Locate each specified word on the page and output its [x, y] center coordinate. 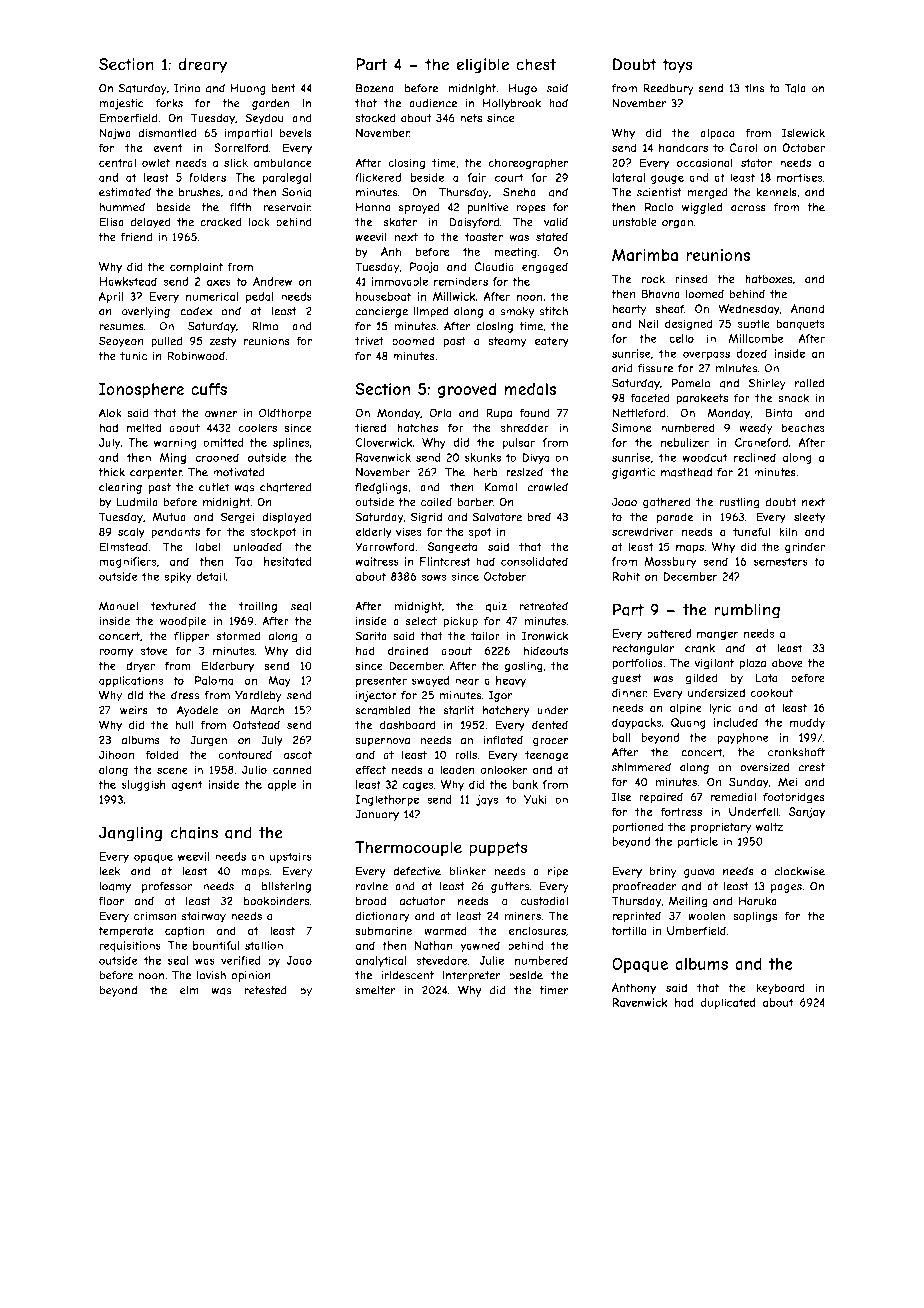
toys [677, 66]
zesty [223, 342]
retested [265, 990]
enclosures [537, 930]
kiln [788, 531]
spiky [177, 577]
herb [485, 472]
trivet [369, 341]
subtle [754, 323]
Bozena [375, 88]
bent [284, 88]
